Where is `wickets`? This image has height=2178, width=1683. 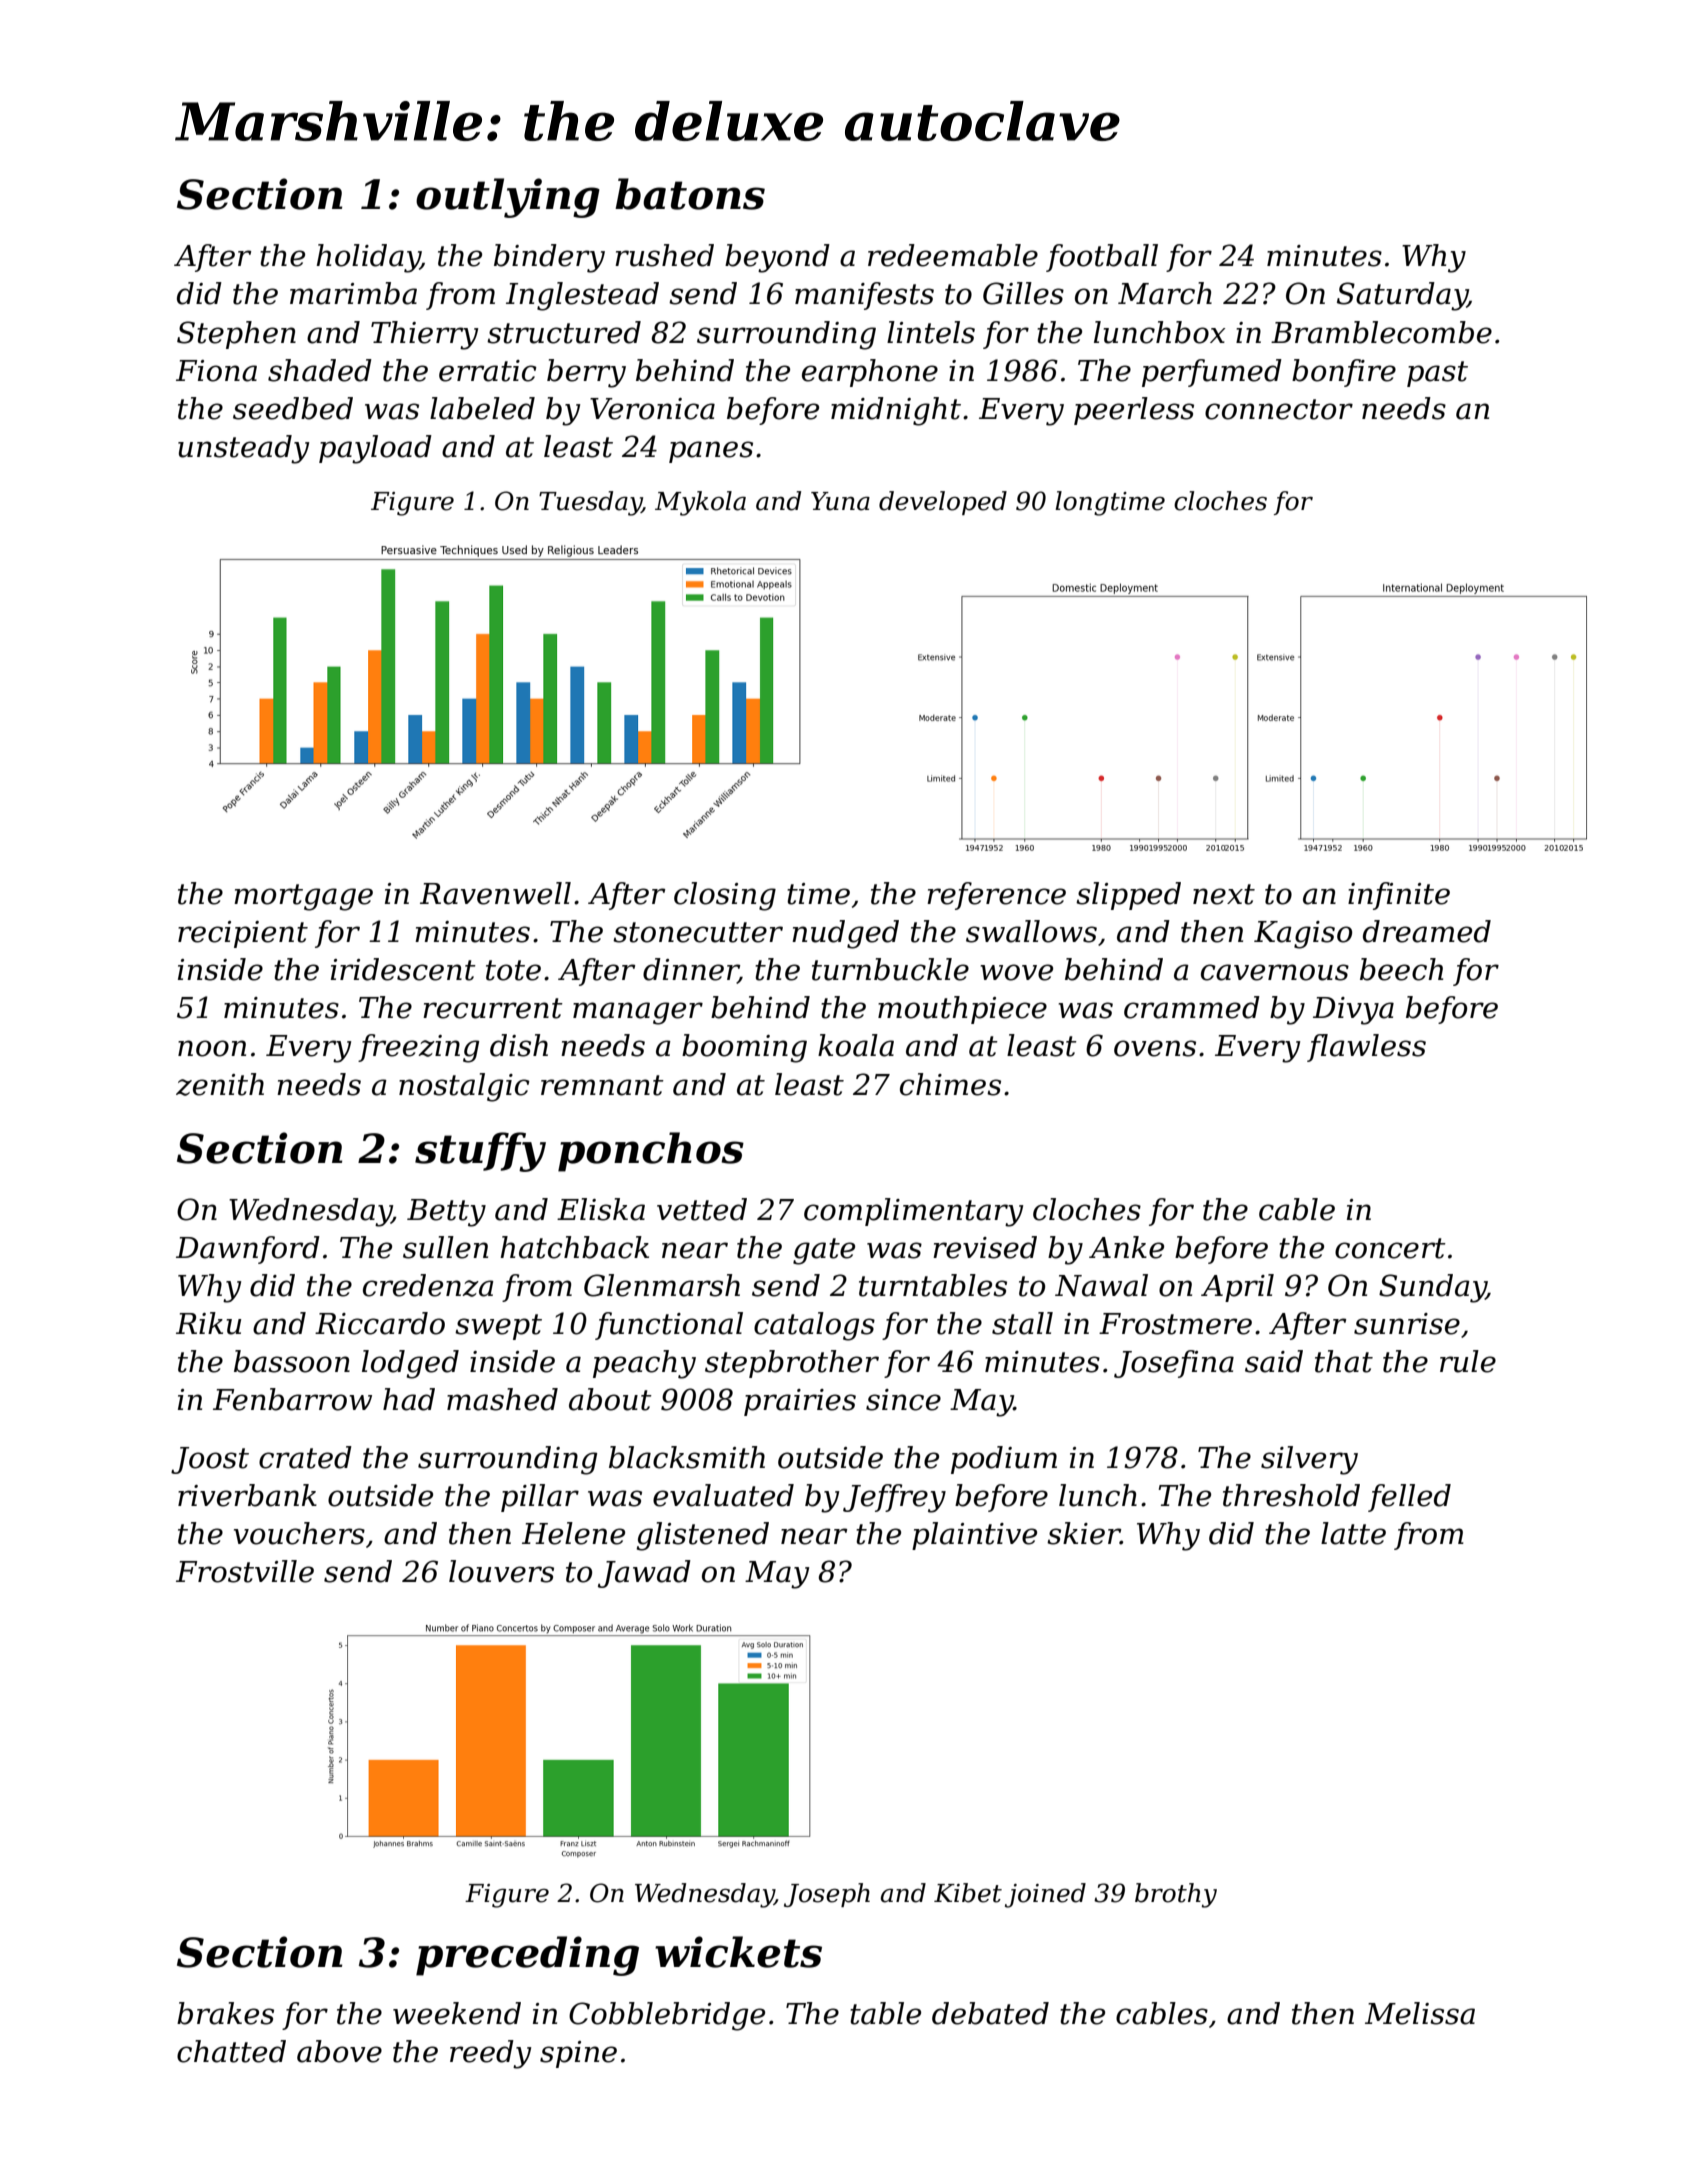 wickets is located at coordinates (738, 1952).
